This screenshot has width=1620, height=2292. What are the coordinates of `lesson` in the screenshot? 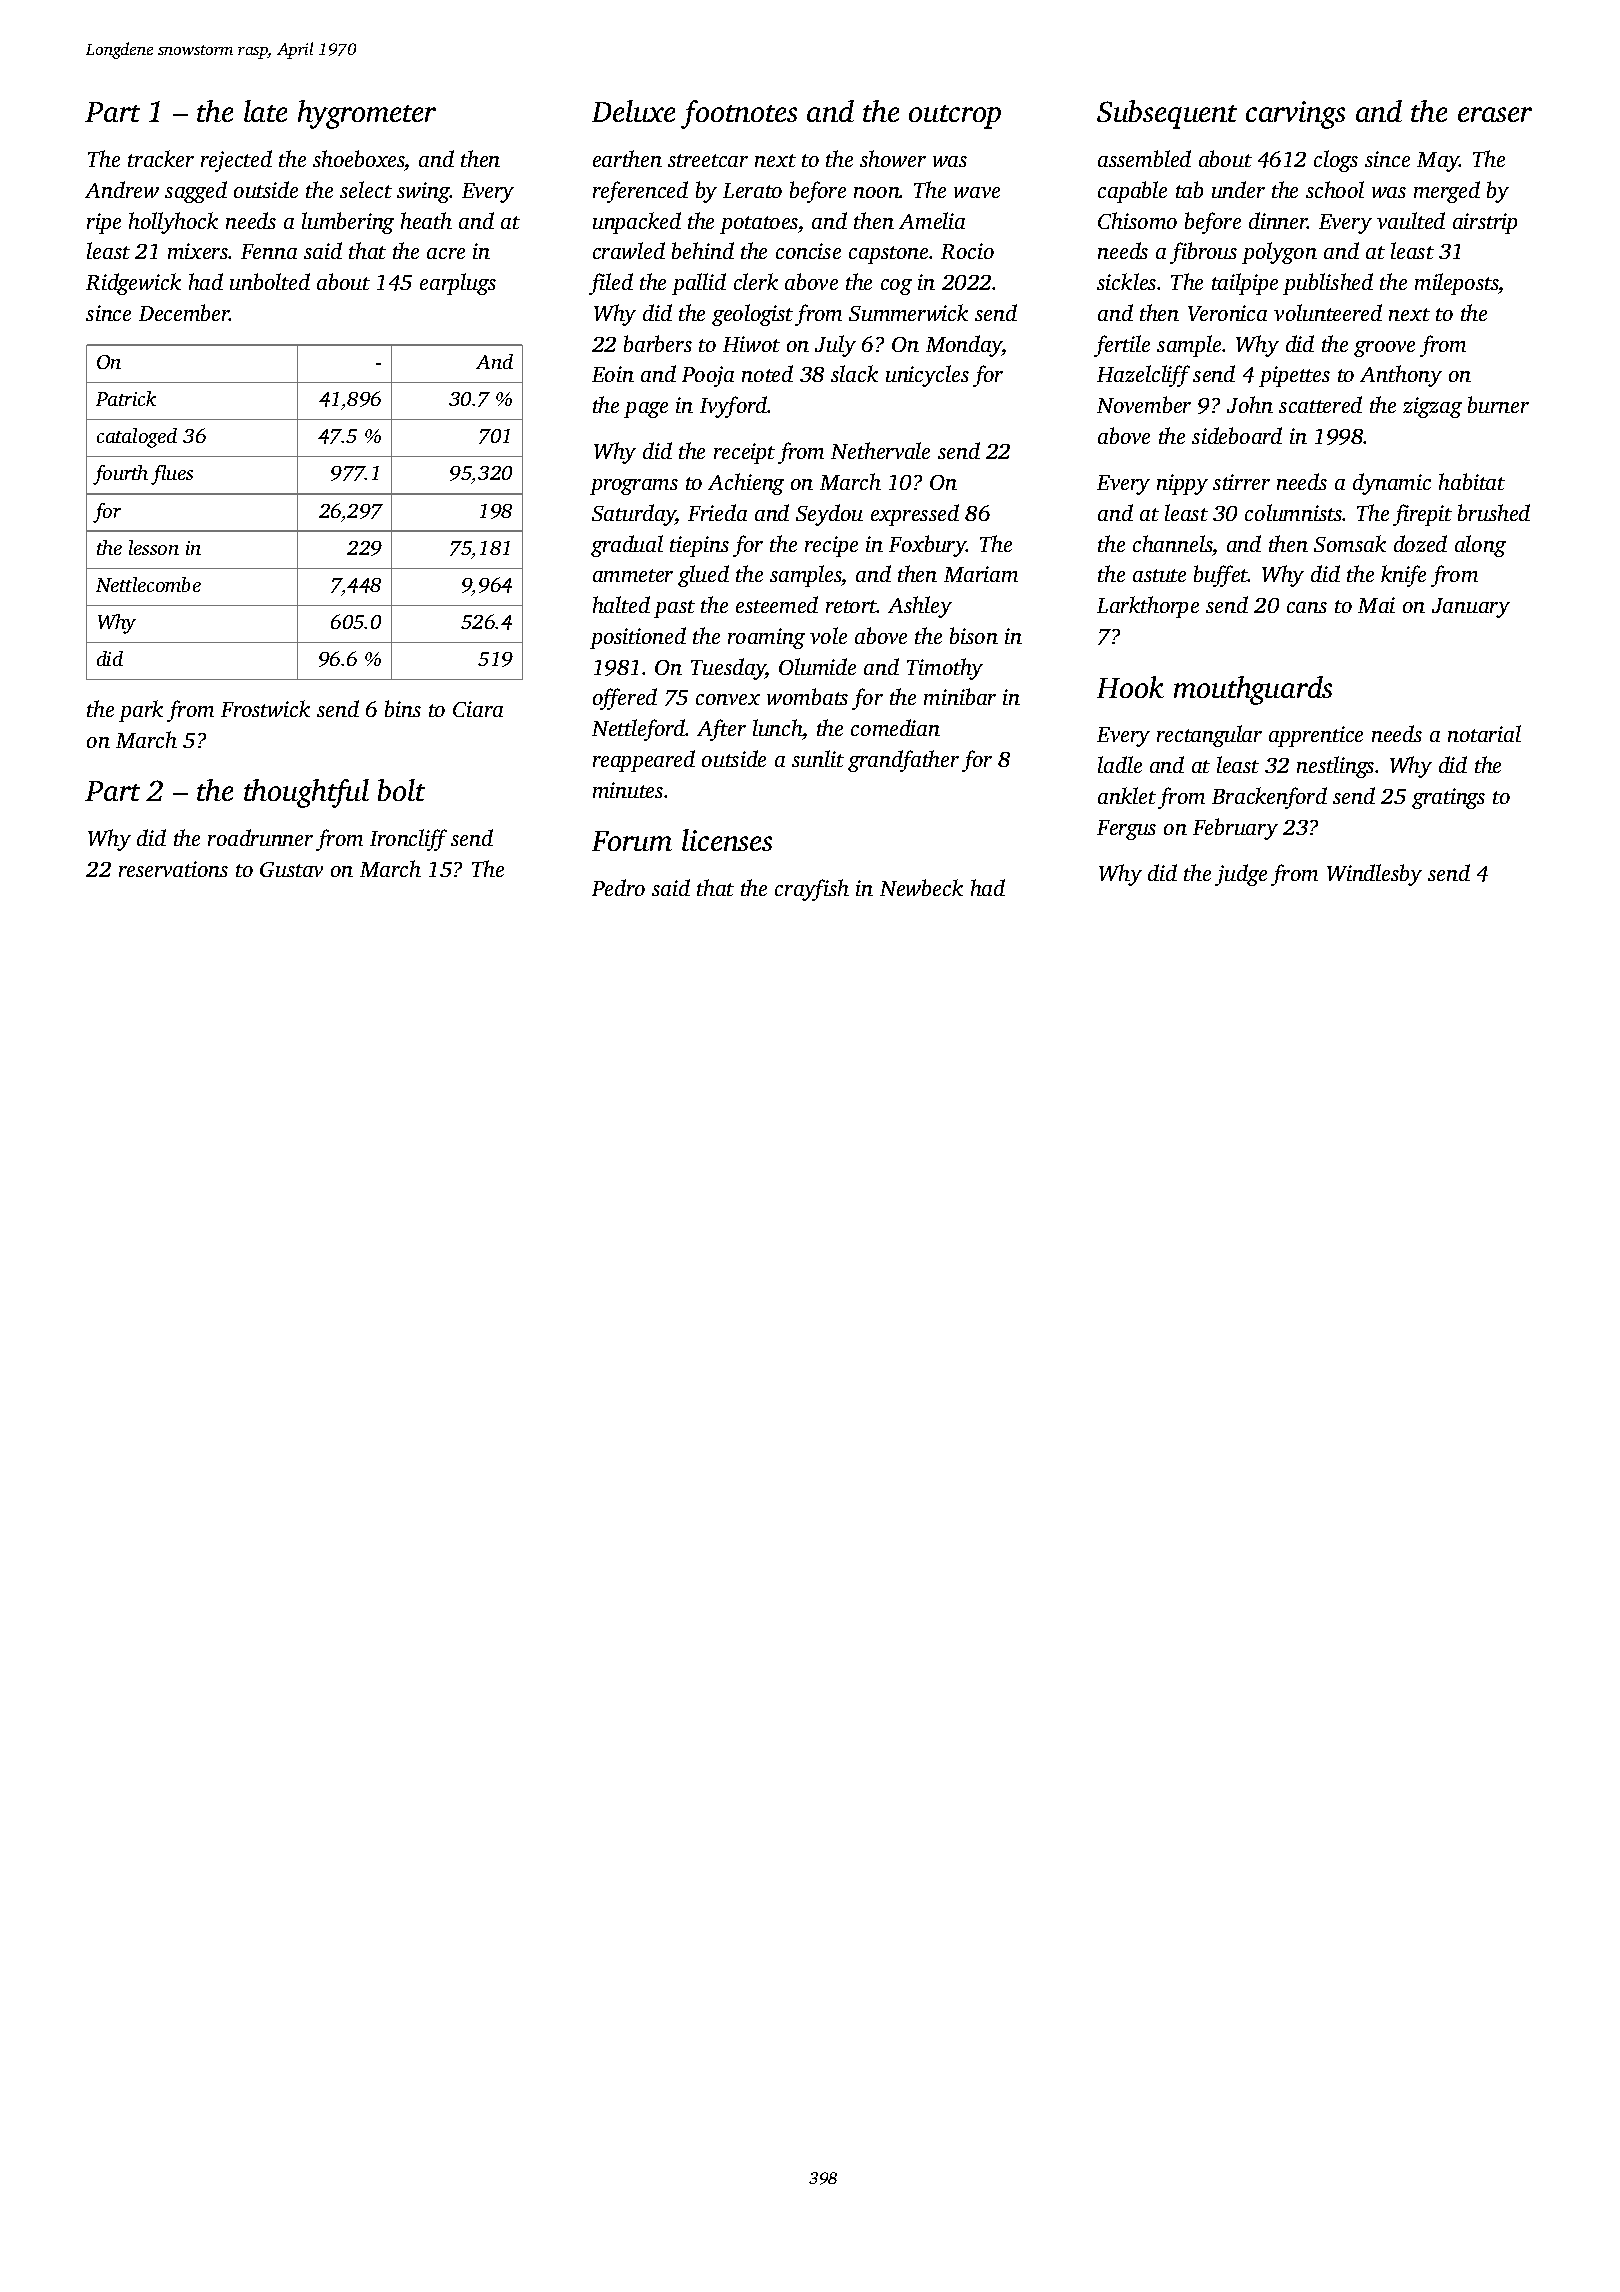 It's located at (154, 547).
